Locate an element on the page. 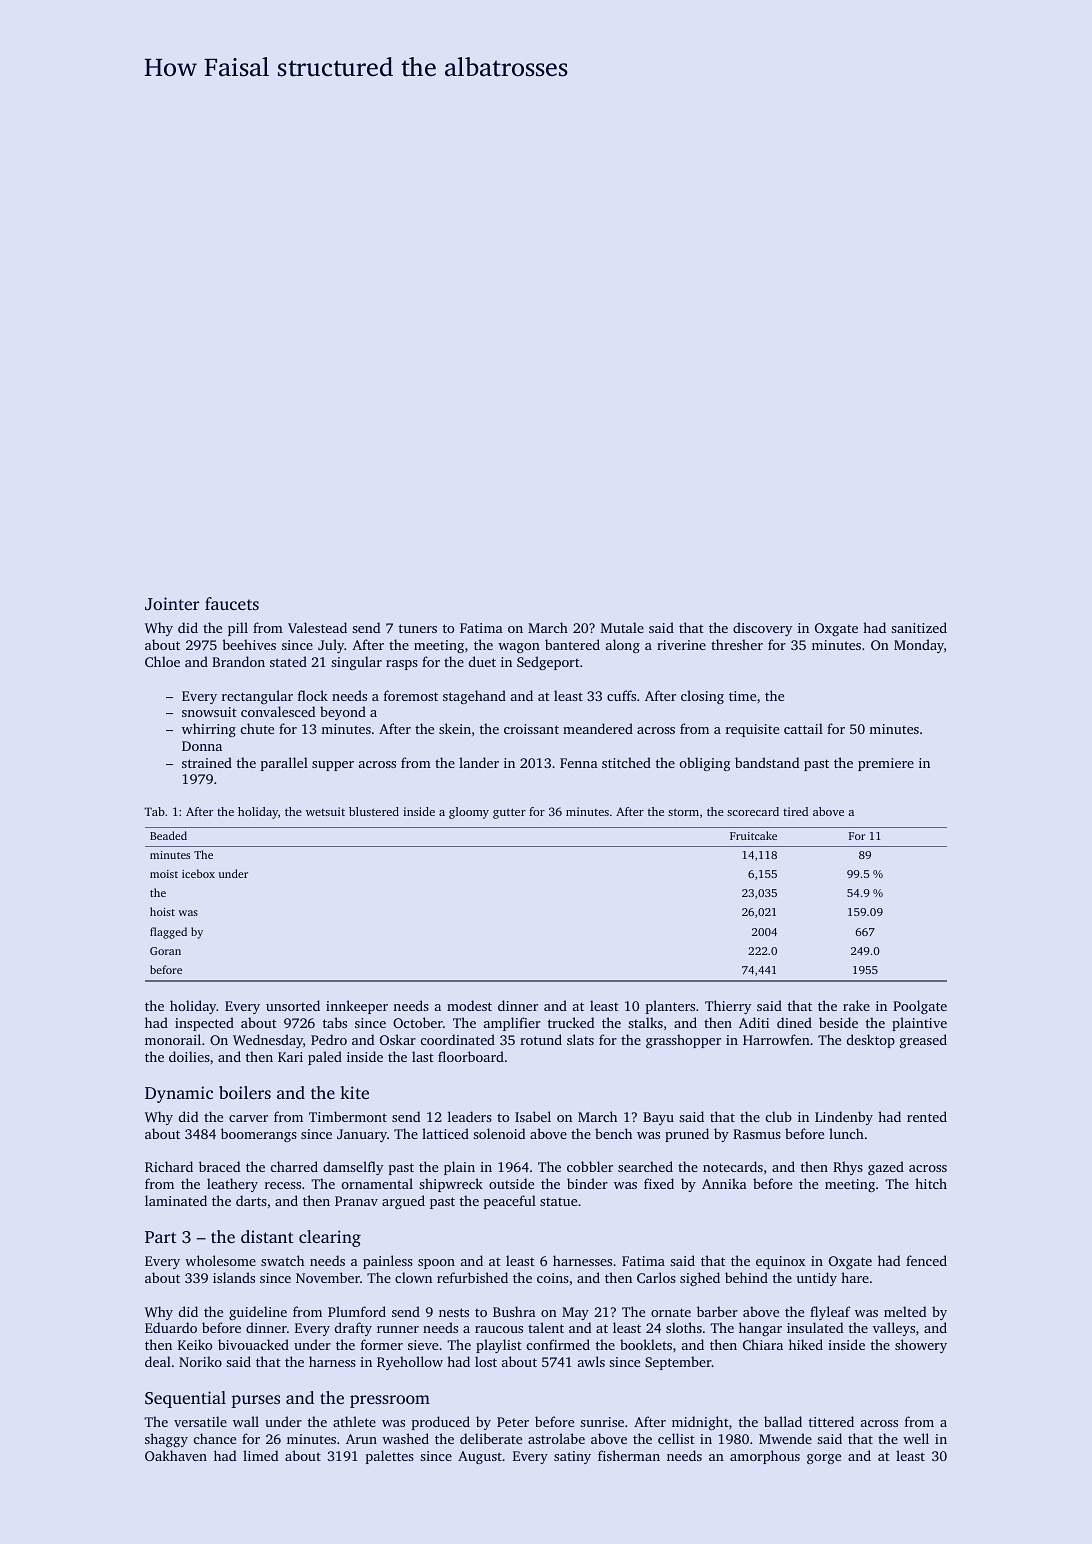  Fruitcake is located at coordinates (753, 835).
